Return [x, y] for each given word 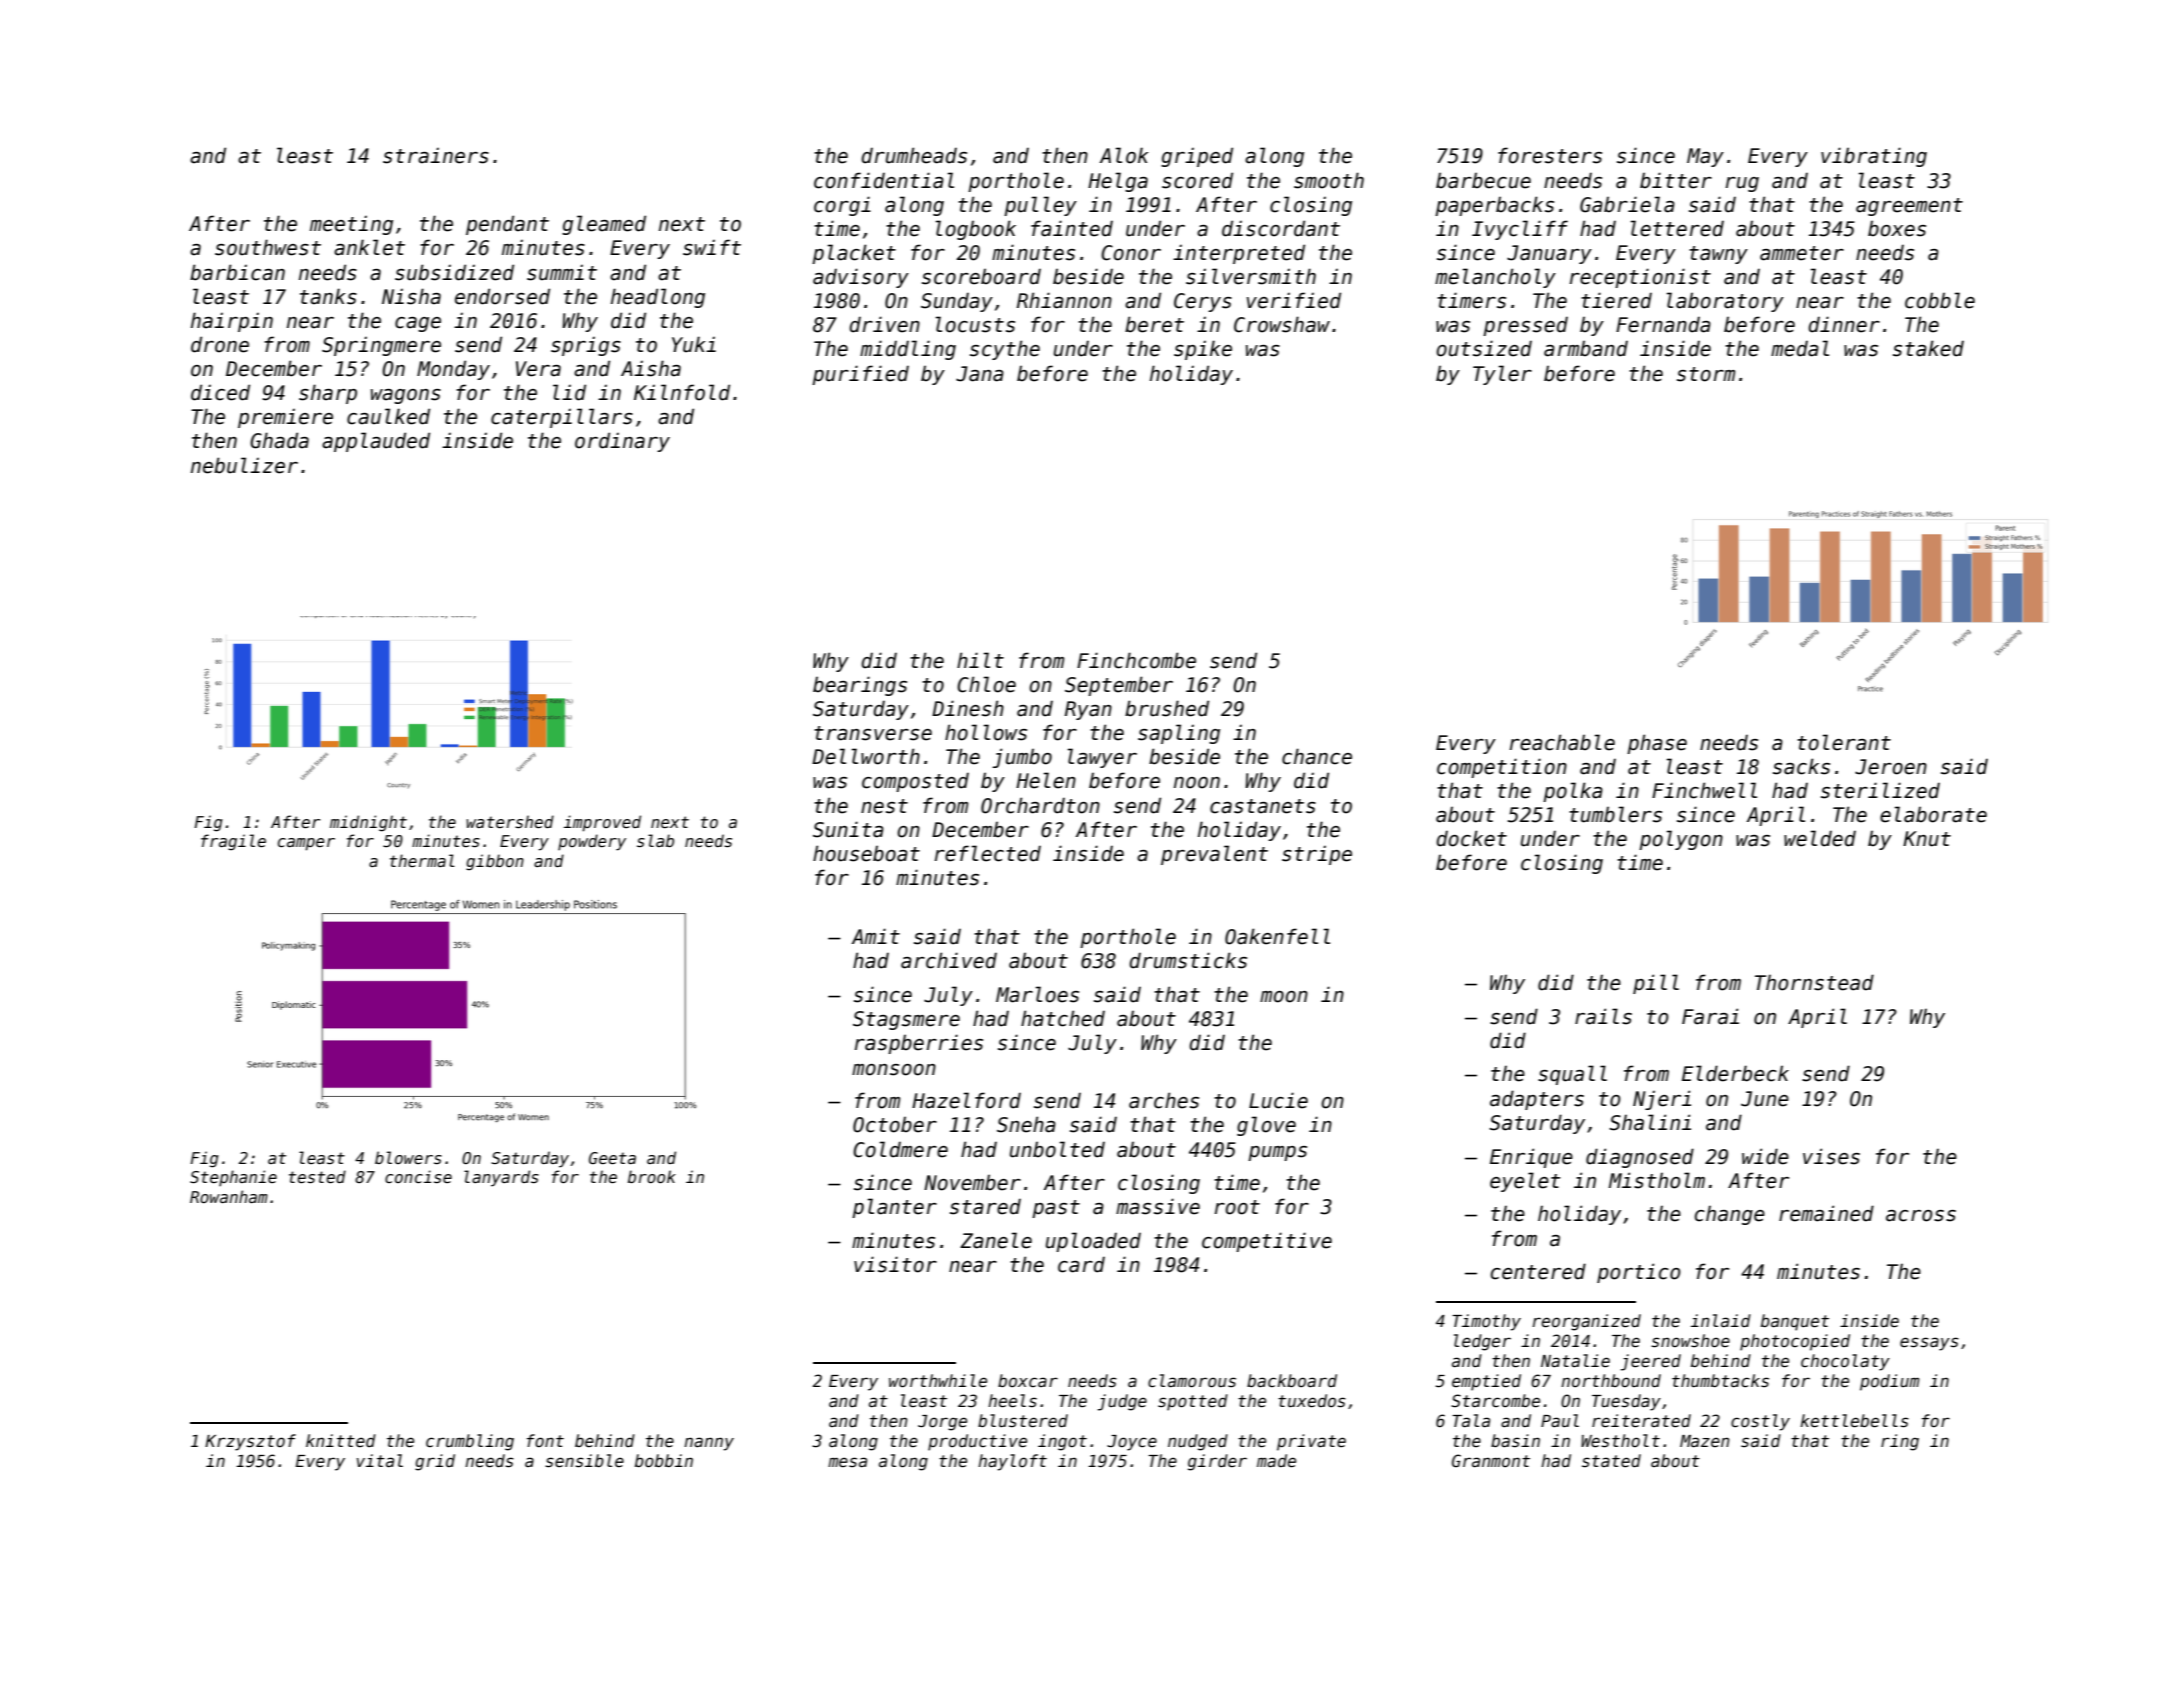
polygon [1681, 840]
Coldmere [900, 1149]
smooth [1329, 180]
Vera [538, 369]
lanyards [501, 1178]
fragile [233, 842]
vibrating [1874, 157]
